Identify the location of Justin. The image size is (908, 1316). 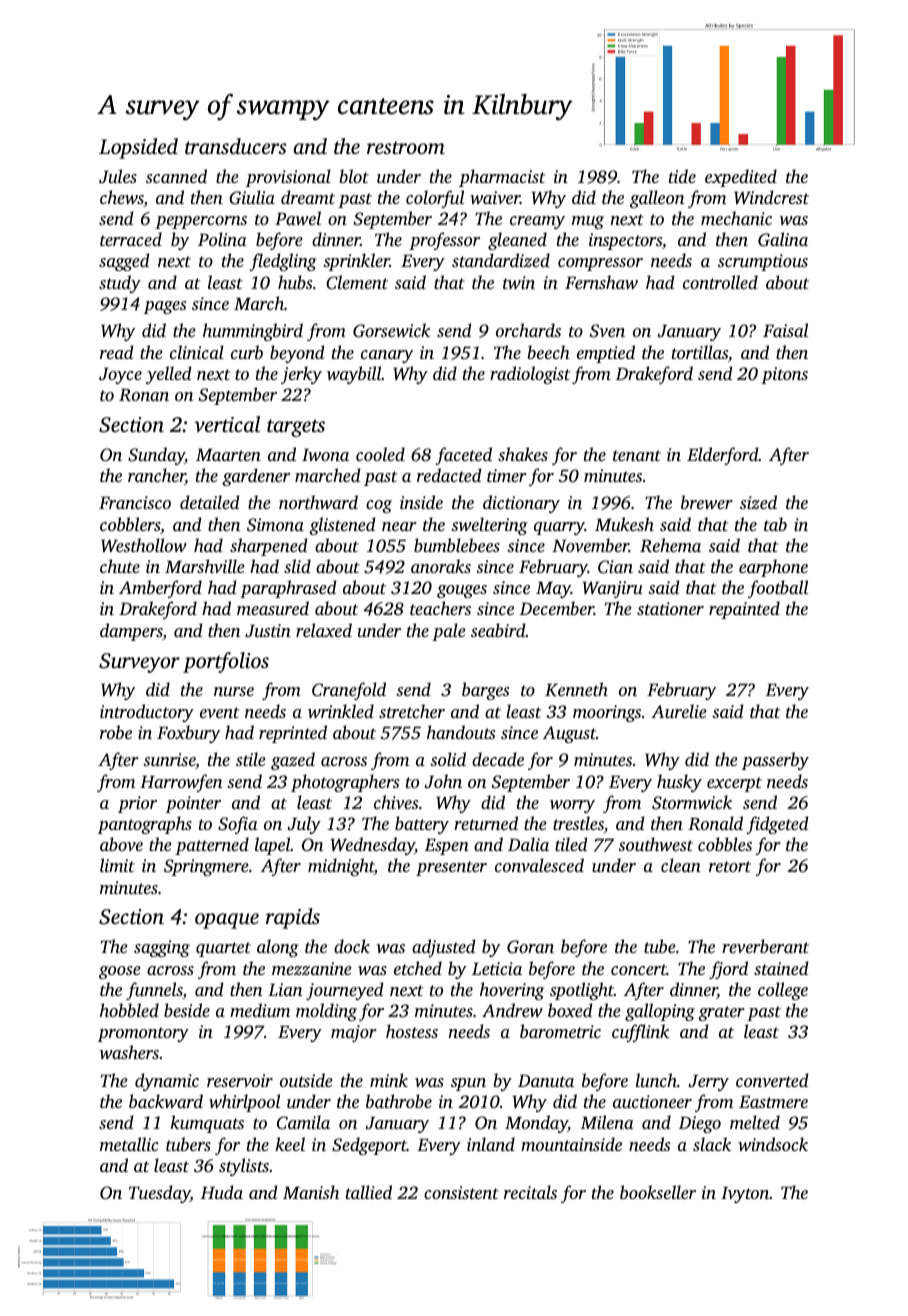
(268, 631).
